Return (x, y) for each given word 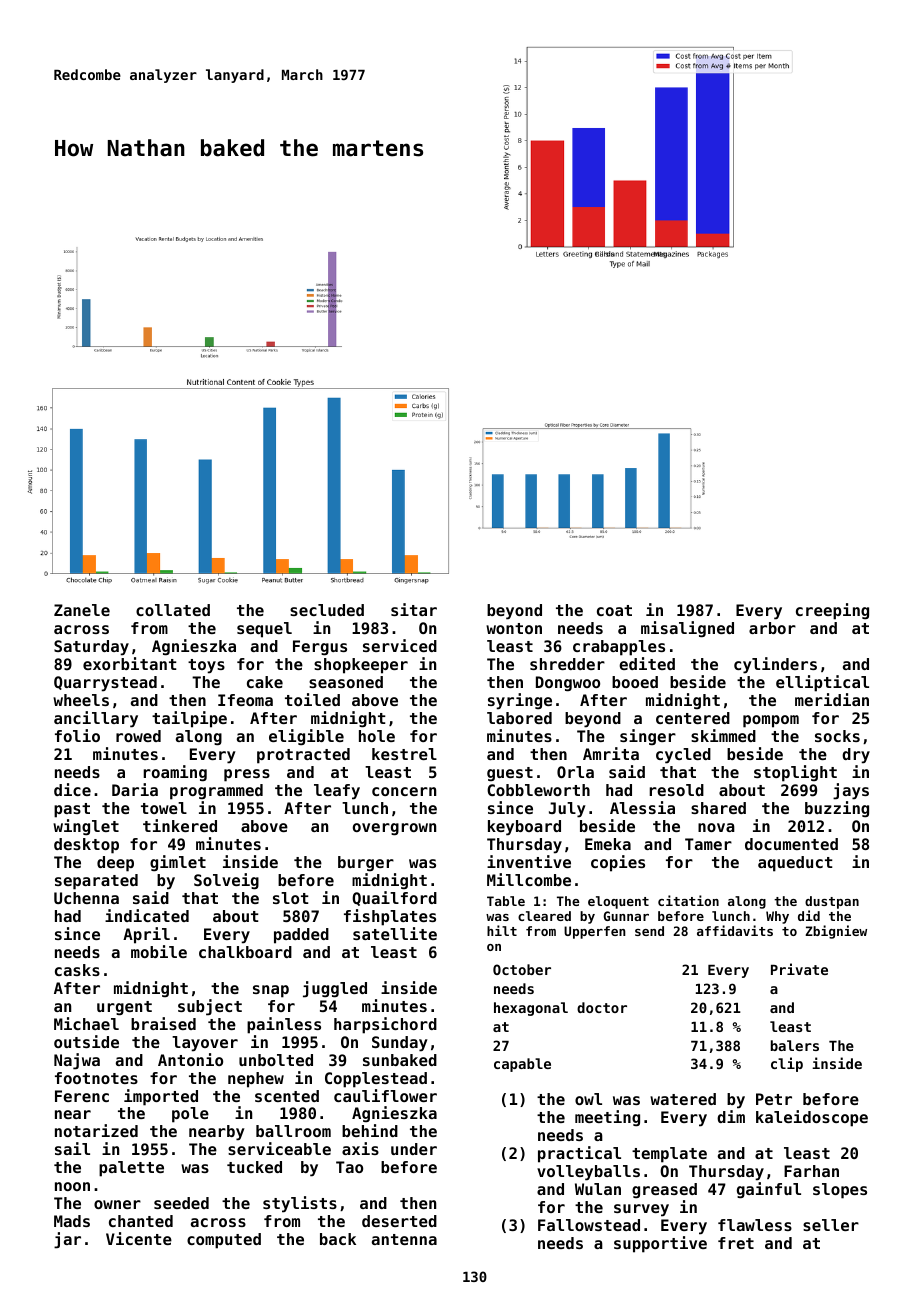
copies (618, 863)
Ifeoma (245, 700)
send (649, 931)
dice (72, 789)
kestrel (404, 754)
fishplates (390, 917)
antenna (404, 1239)
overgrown (394, 829)
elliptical (822, 683)
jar (67, 1240)
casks (77, 970)
